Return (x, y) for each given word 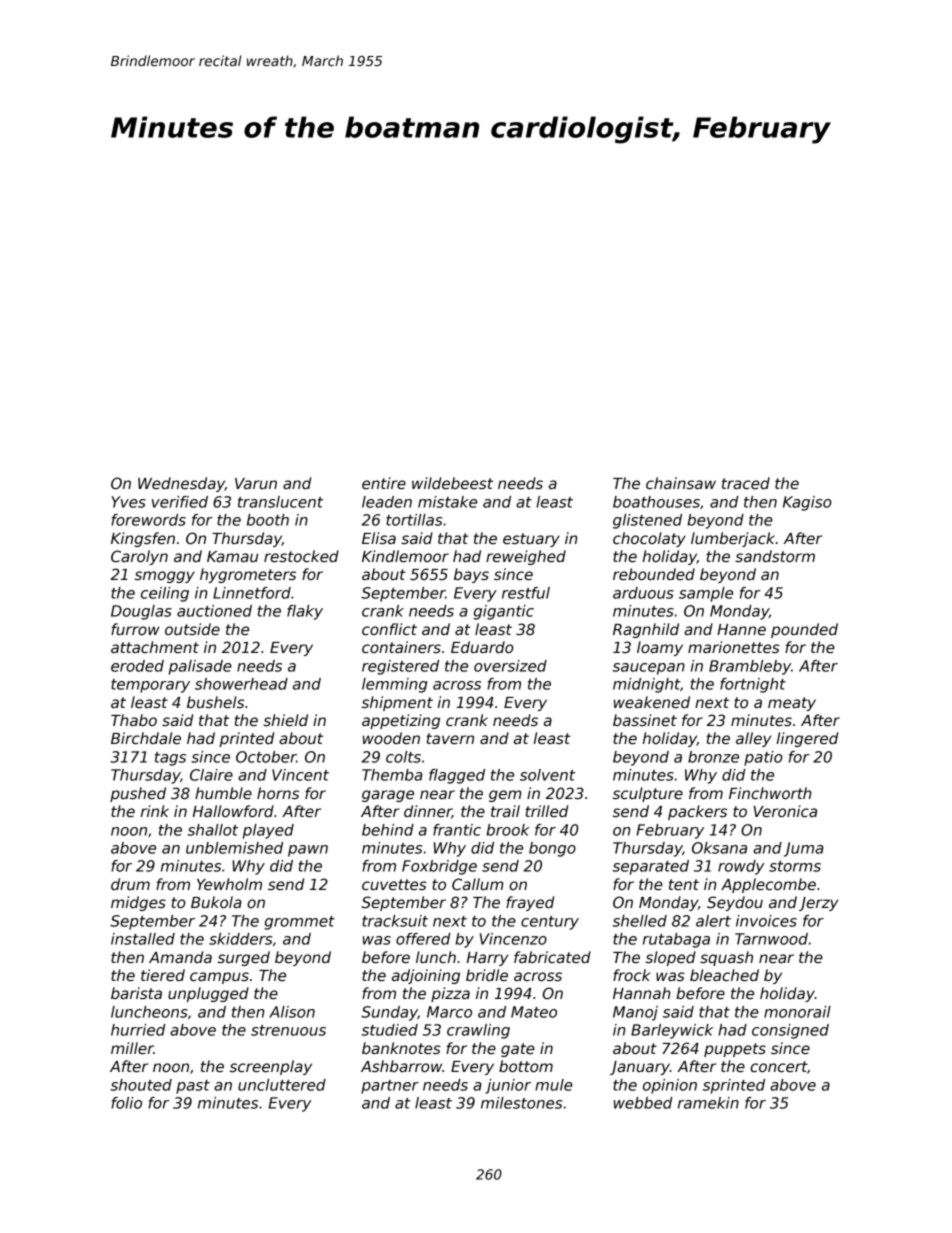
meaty (792, 704)
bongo (552, 849)
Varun (256, 483)
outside (192, 629)
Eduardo (482, 647)
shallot (213, 830)
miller (132, 1048)
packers (697, 812)
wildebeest (452, 483)
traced (746, 483)
